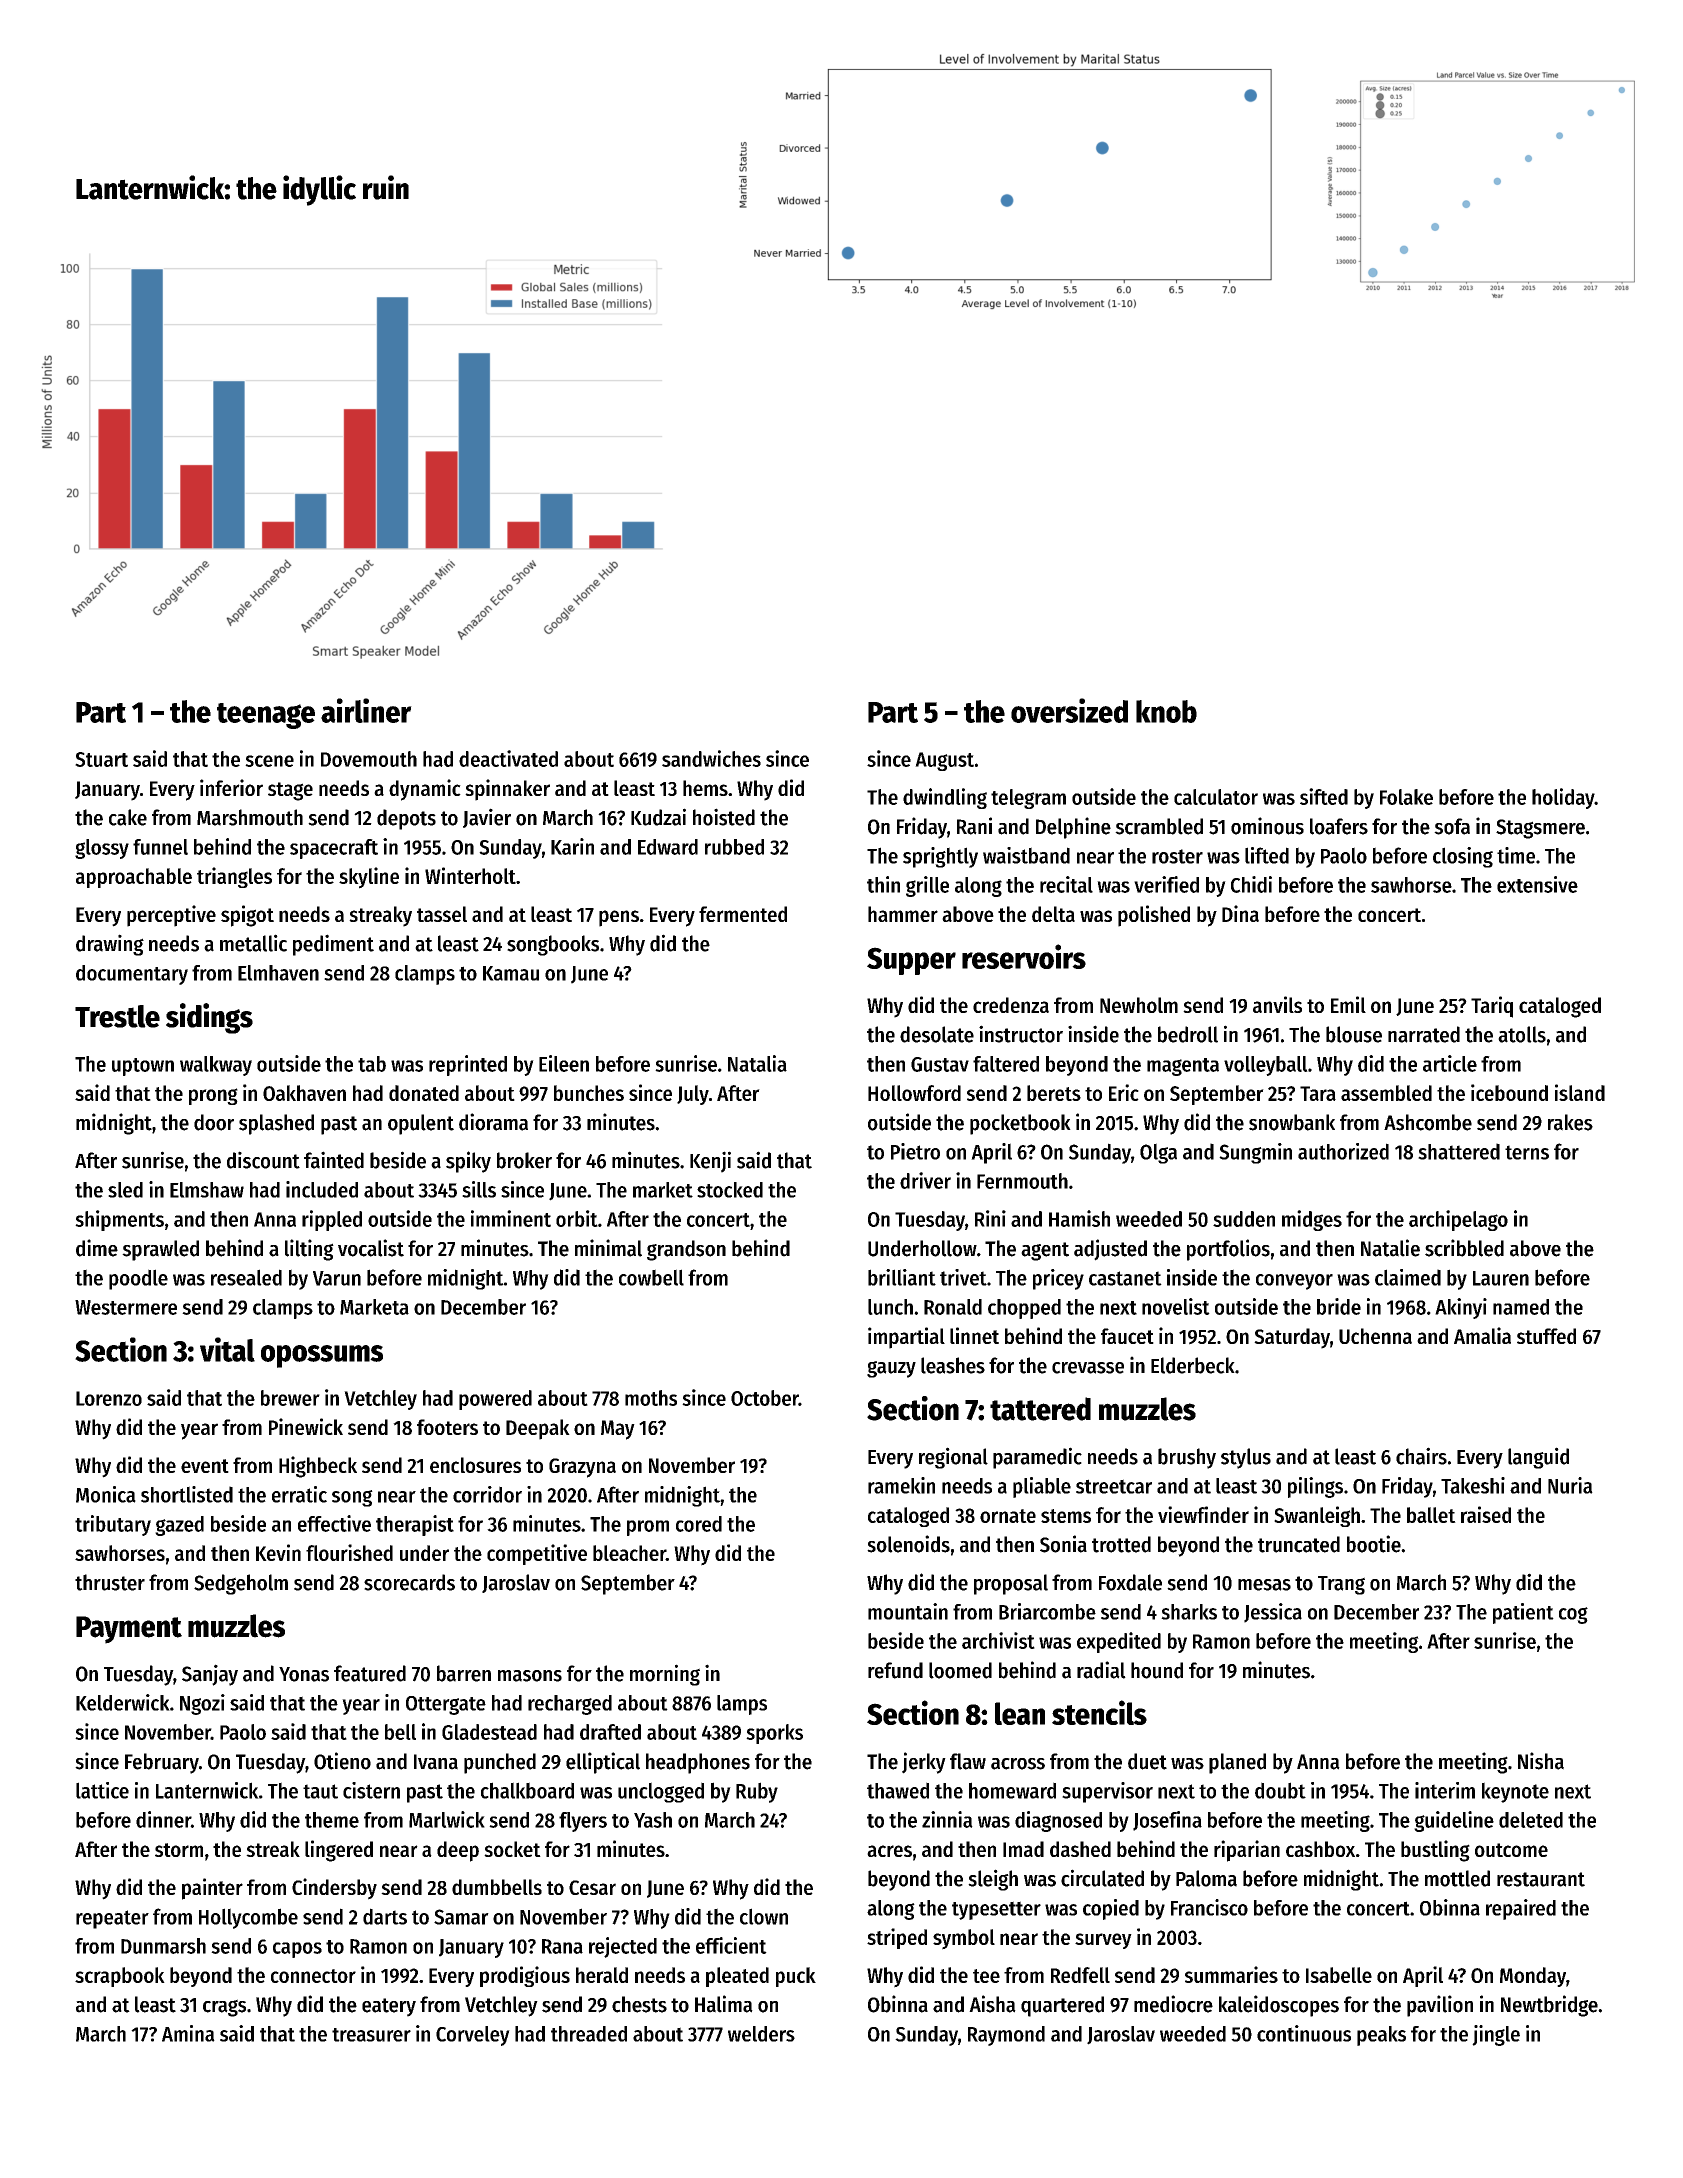 The height and width of the page is (2178, 1683). I want to click on pilings, so click(1315, 1487).
